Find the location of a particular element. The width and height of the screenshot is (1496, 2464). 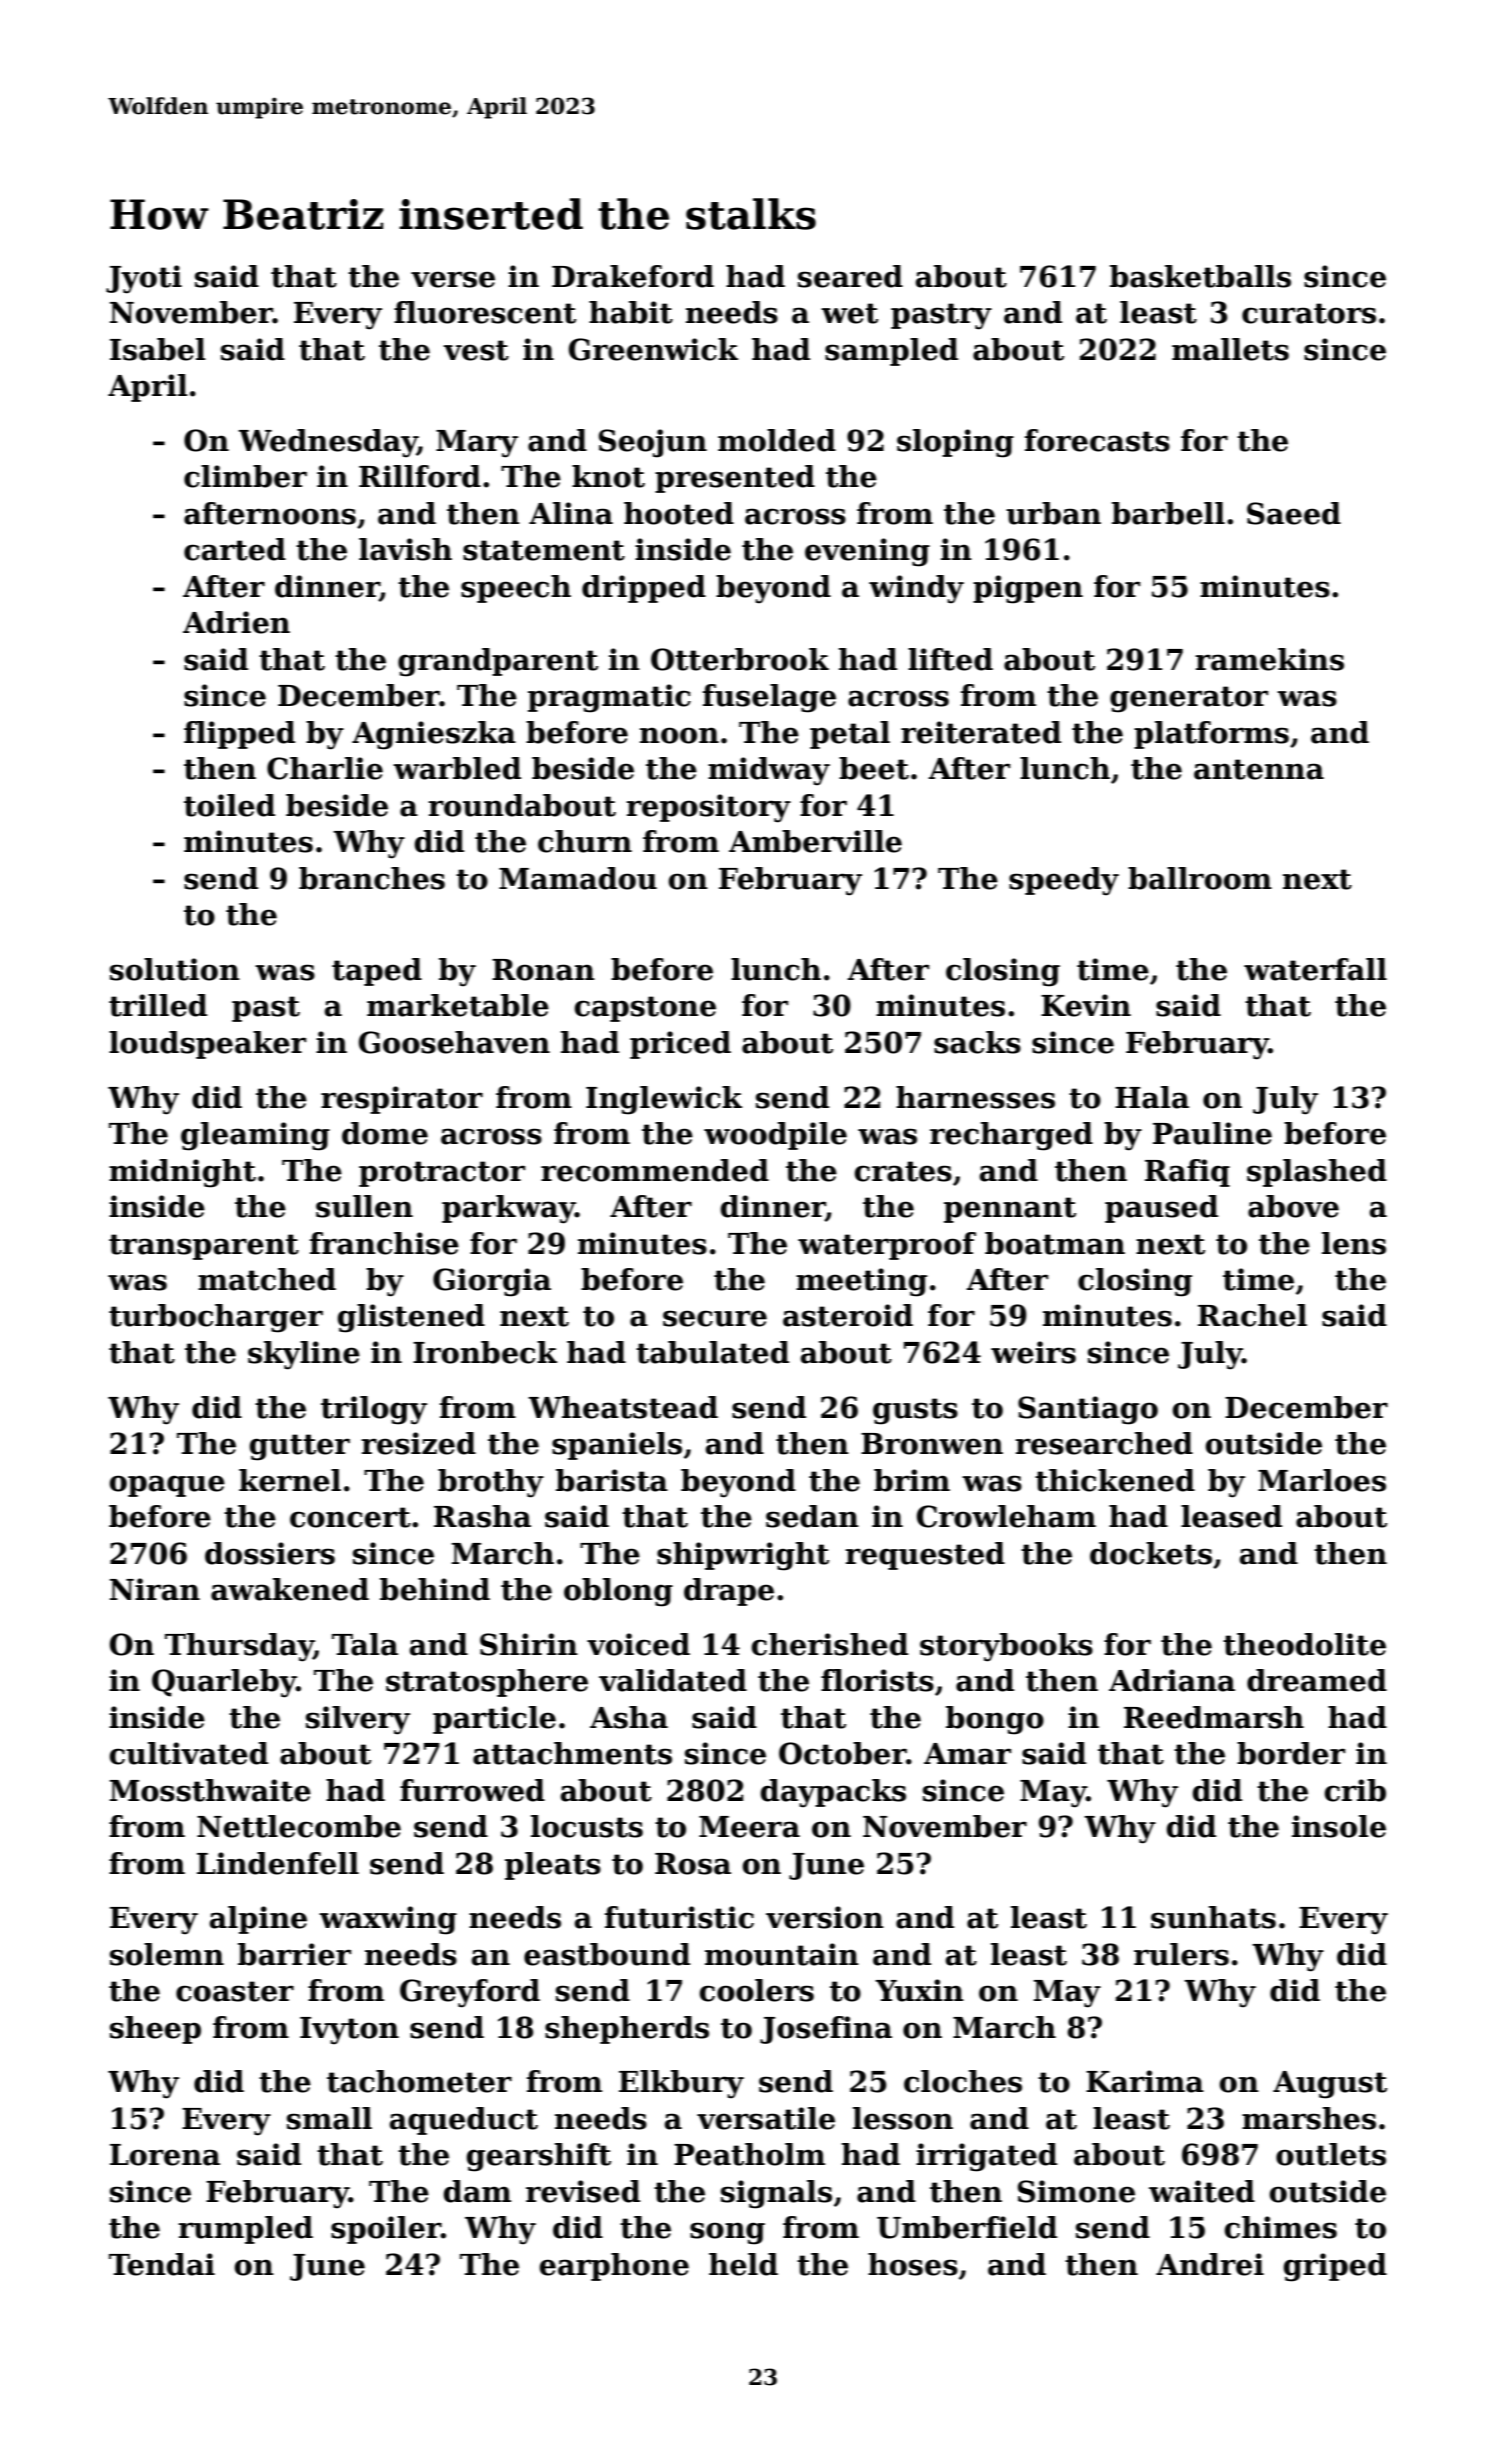

opaque is located at coordinates (167, 1486).
